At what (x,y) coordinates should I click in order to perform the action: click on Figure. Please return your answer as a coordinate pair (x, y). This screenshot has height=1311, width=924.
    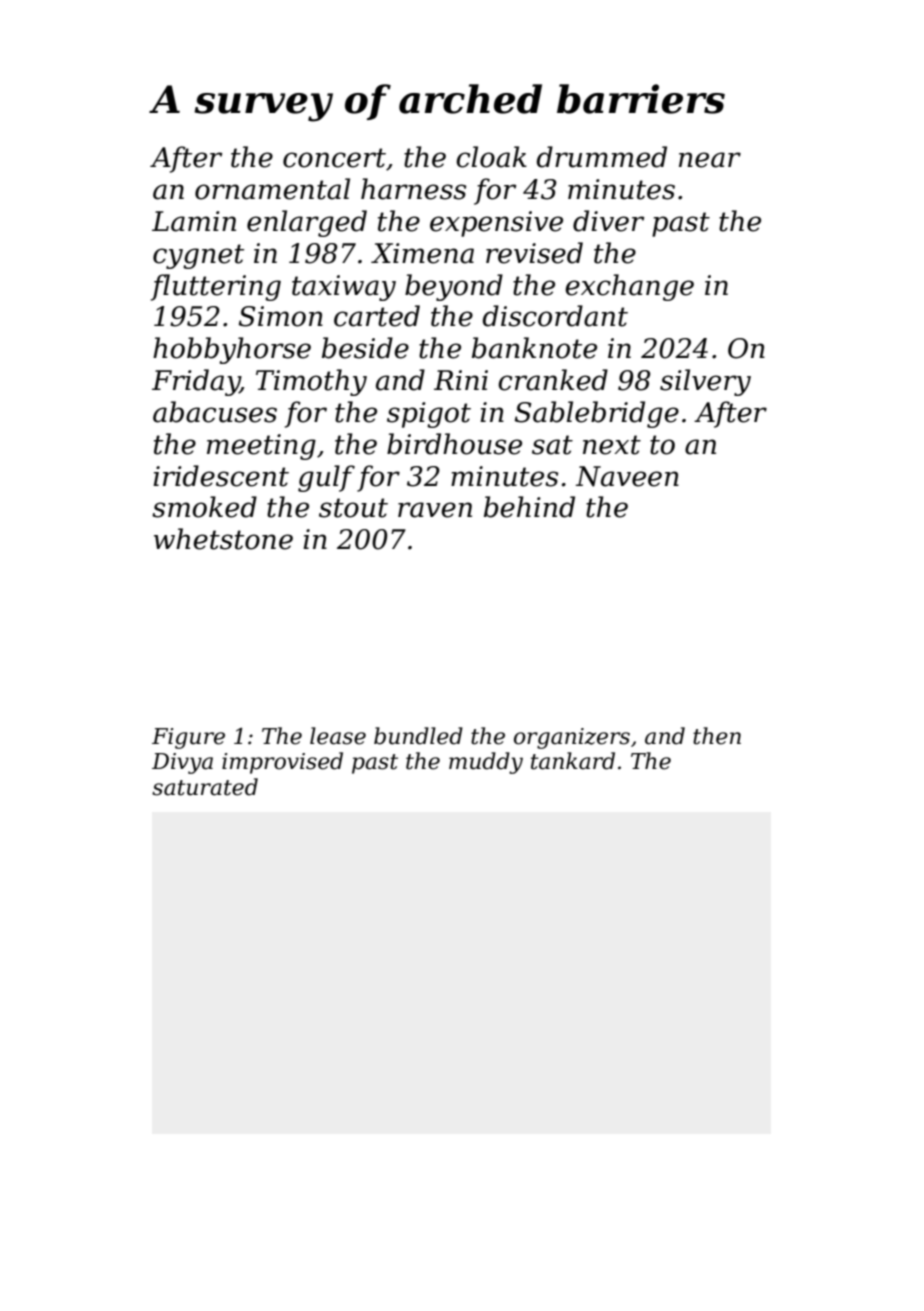
    Looking at the image, I should click on (188, 738).
